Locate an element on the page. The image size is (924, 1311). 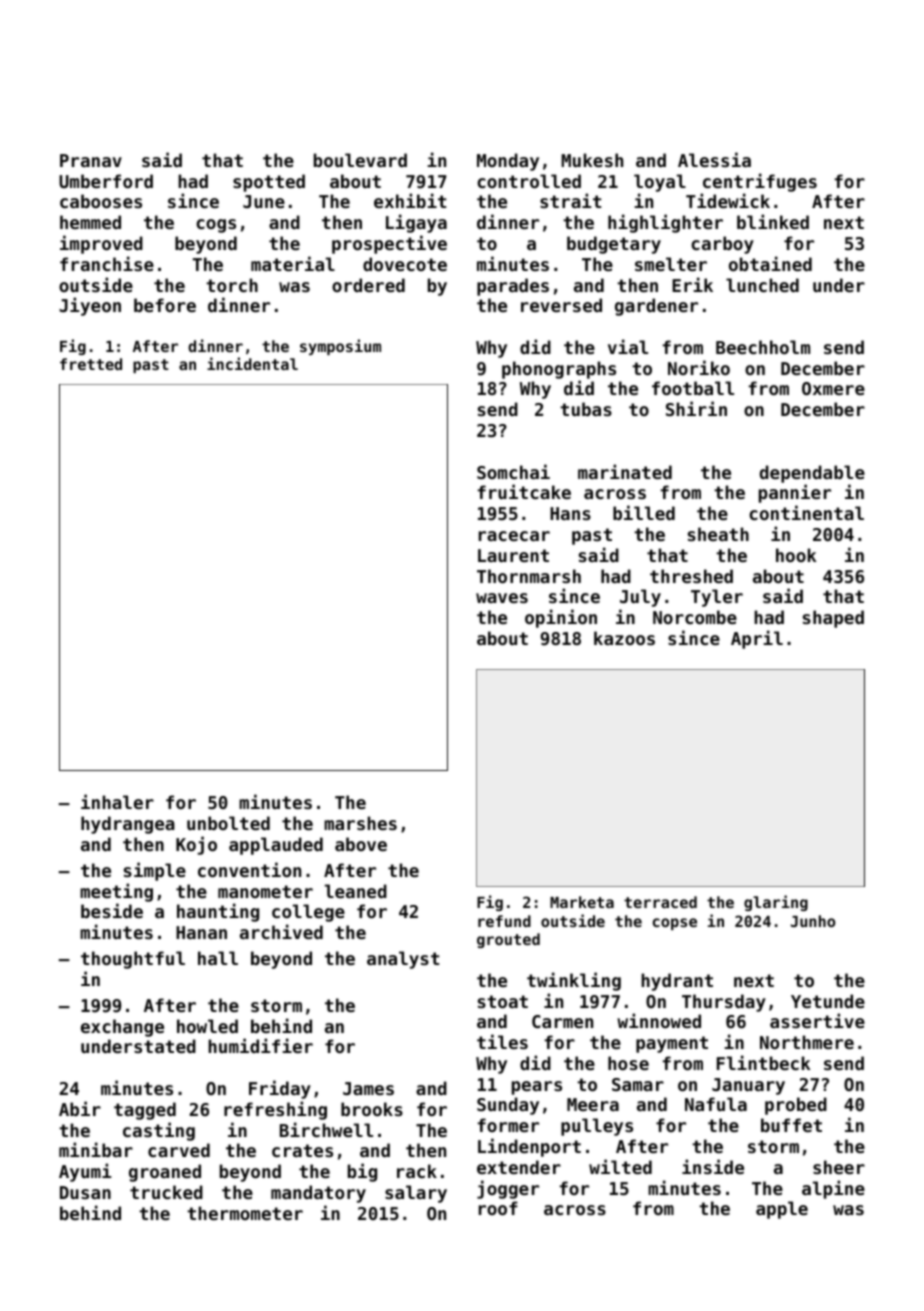
meeting is located at coordinates (116, 892).
